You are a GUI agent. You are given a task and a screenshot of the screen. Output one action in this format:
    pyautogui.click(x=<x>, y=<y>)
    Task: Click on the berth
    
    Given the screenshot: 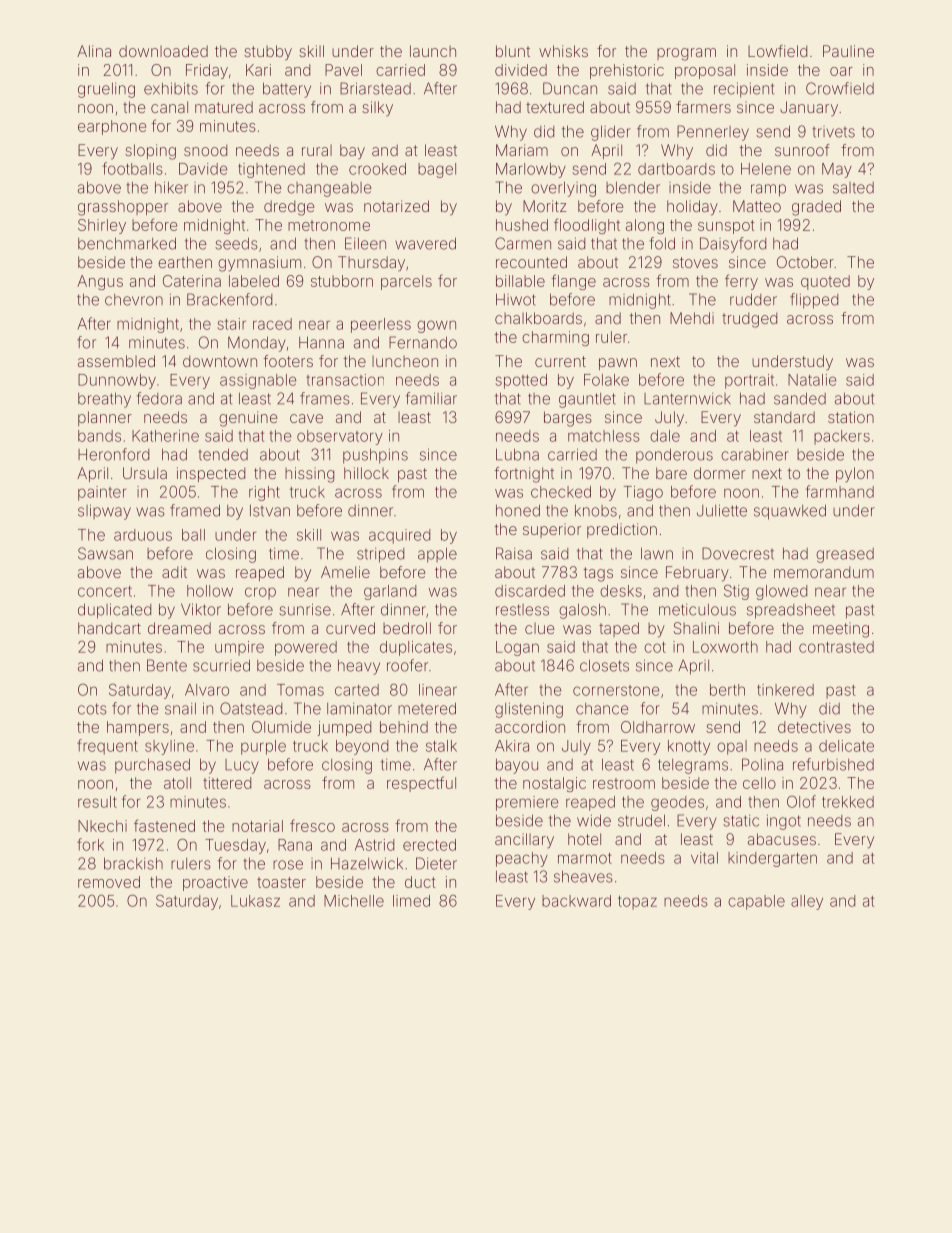 What is the action you would take?
    pyautogui.click(x=727, y=690)
